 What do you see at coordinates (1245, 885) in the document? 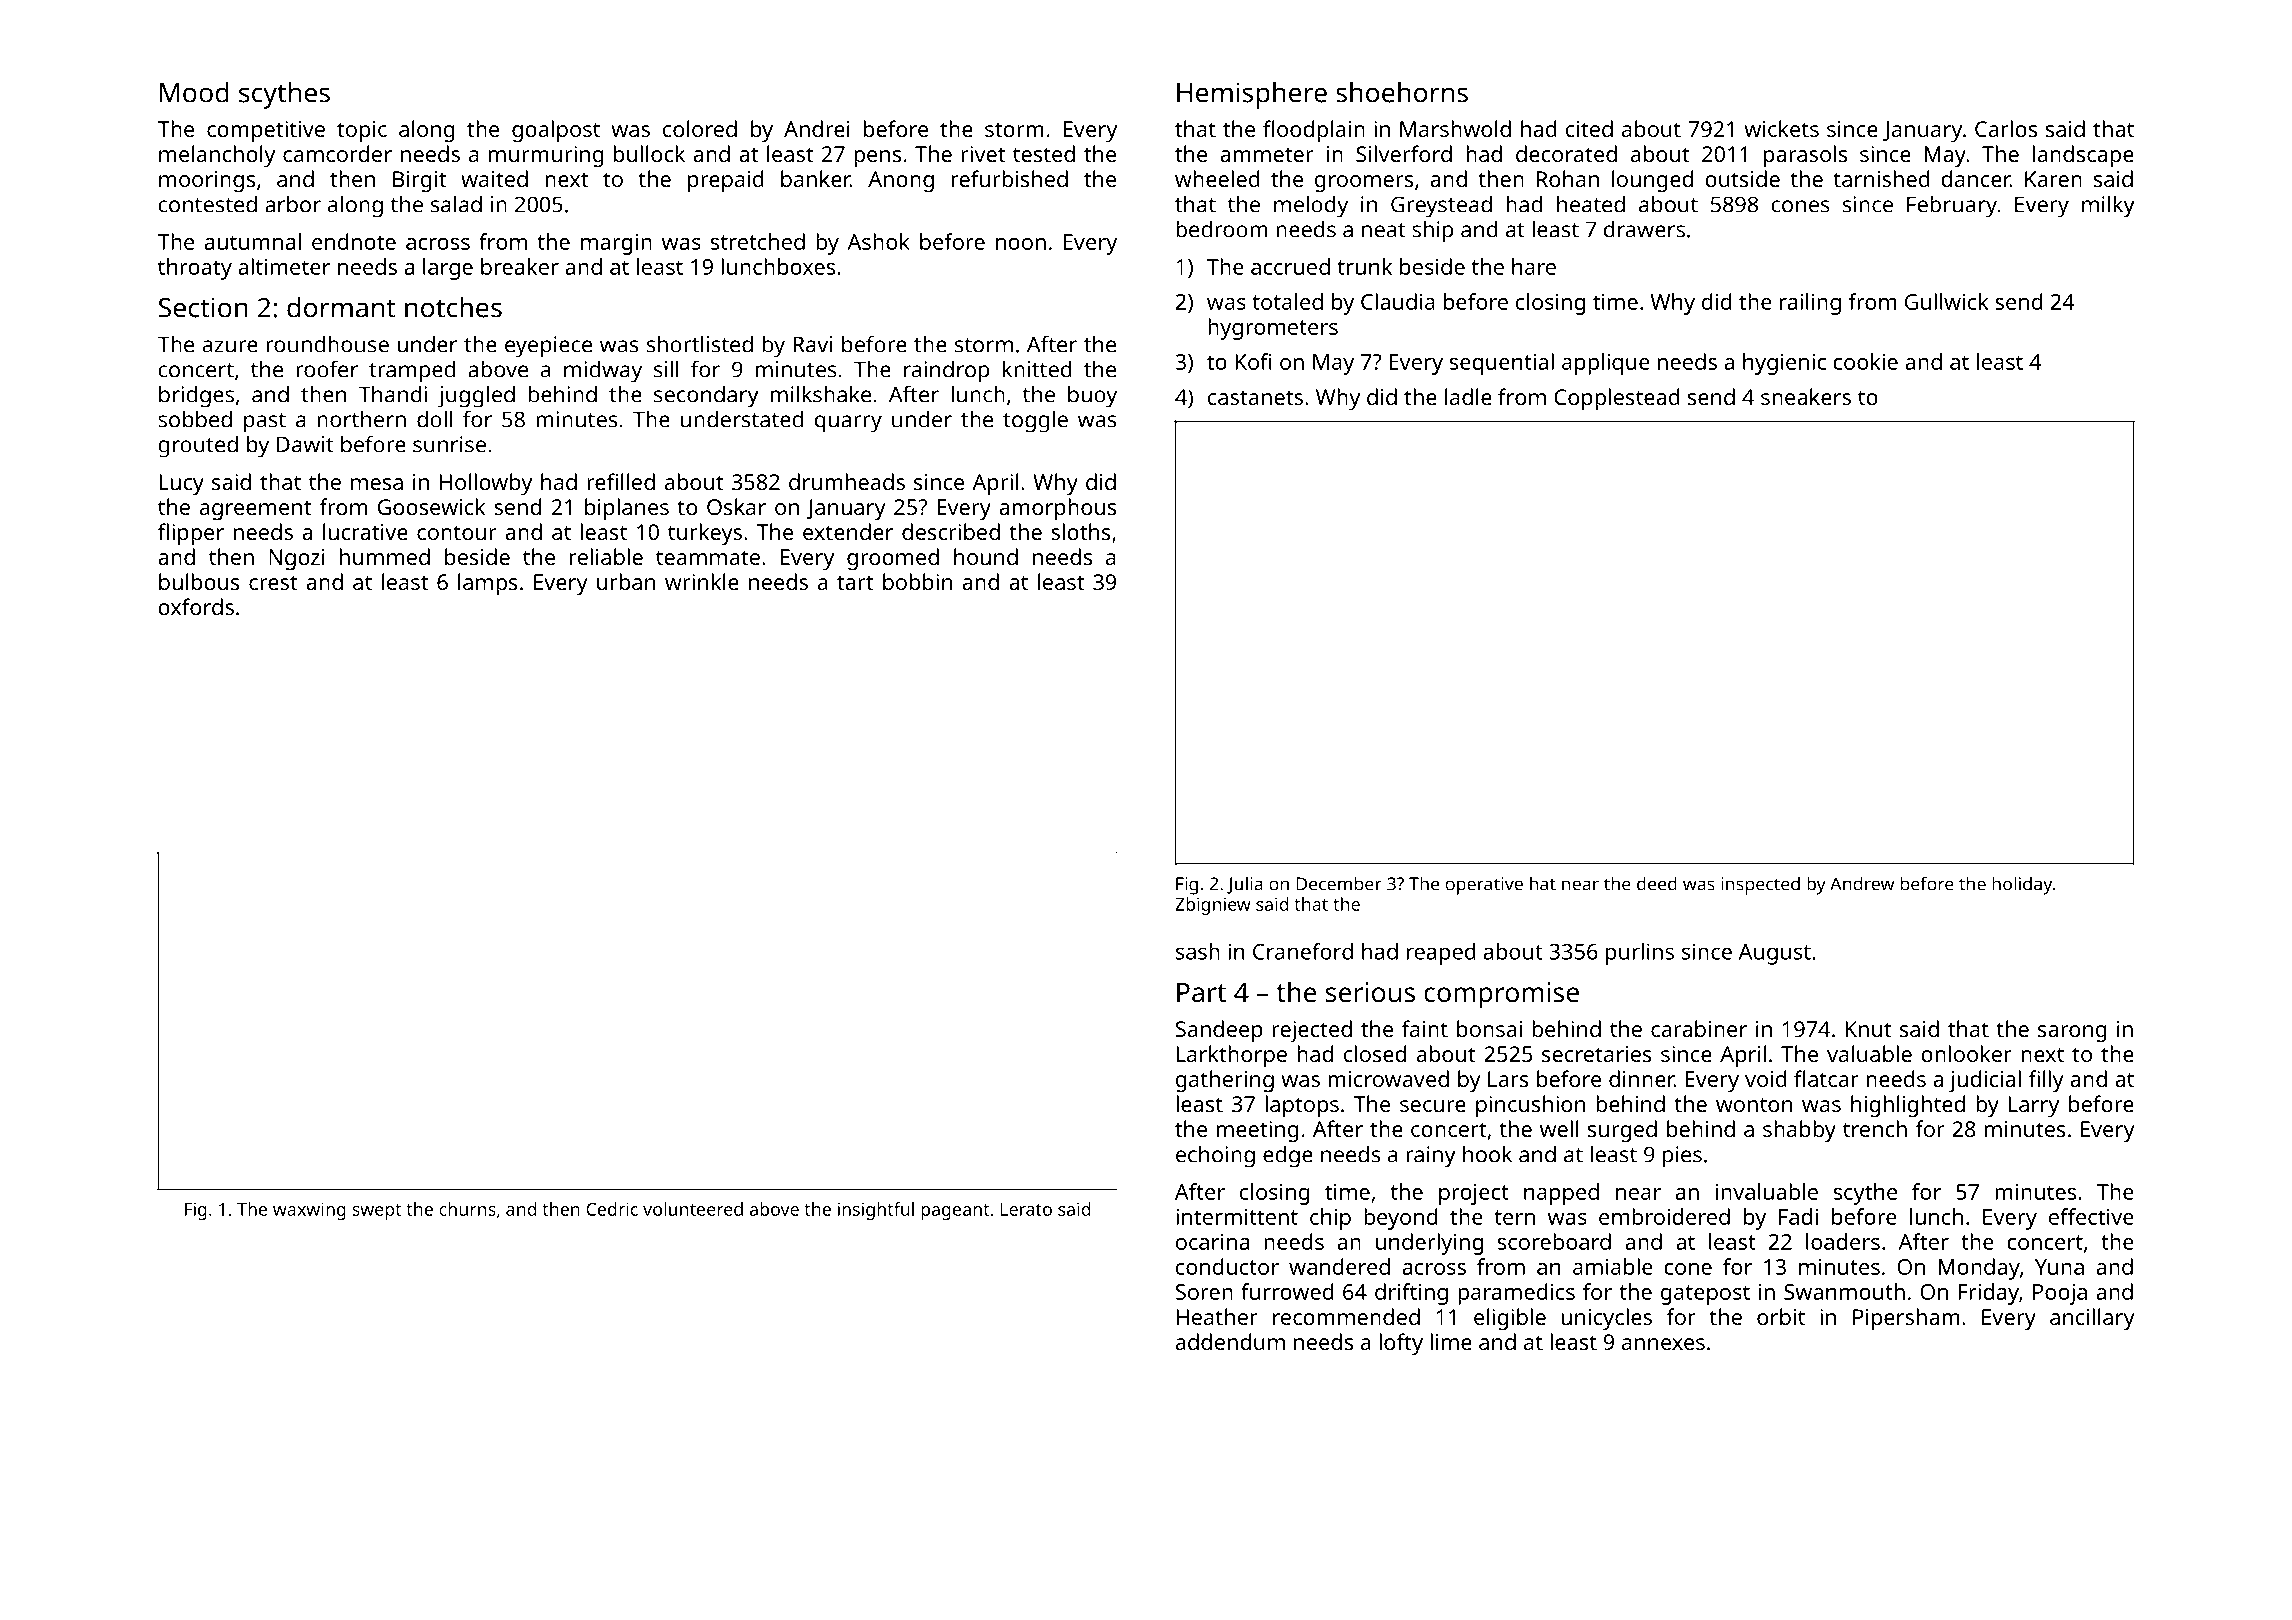
I see `Julia` at bounding box center [1245, 885].
